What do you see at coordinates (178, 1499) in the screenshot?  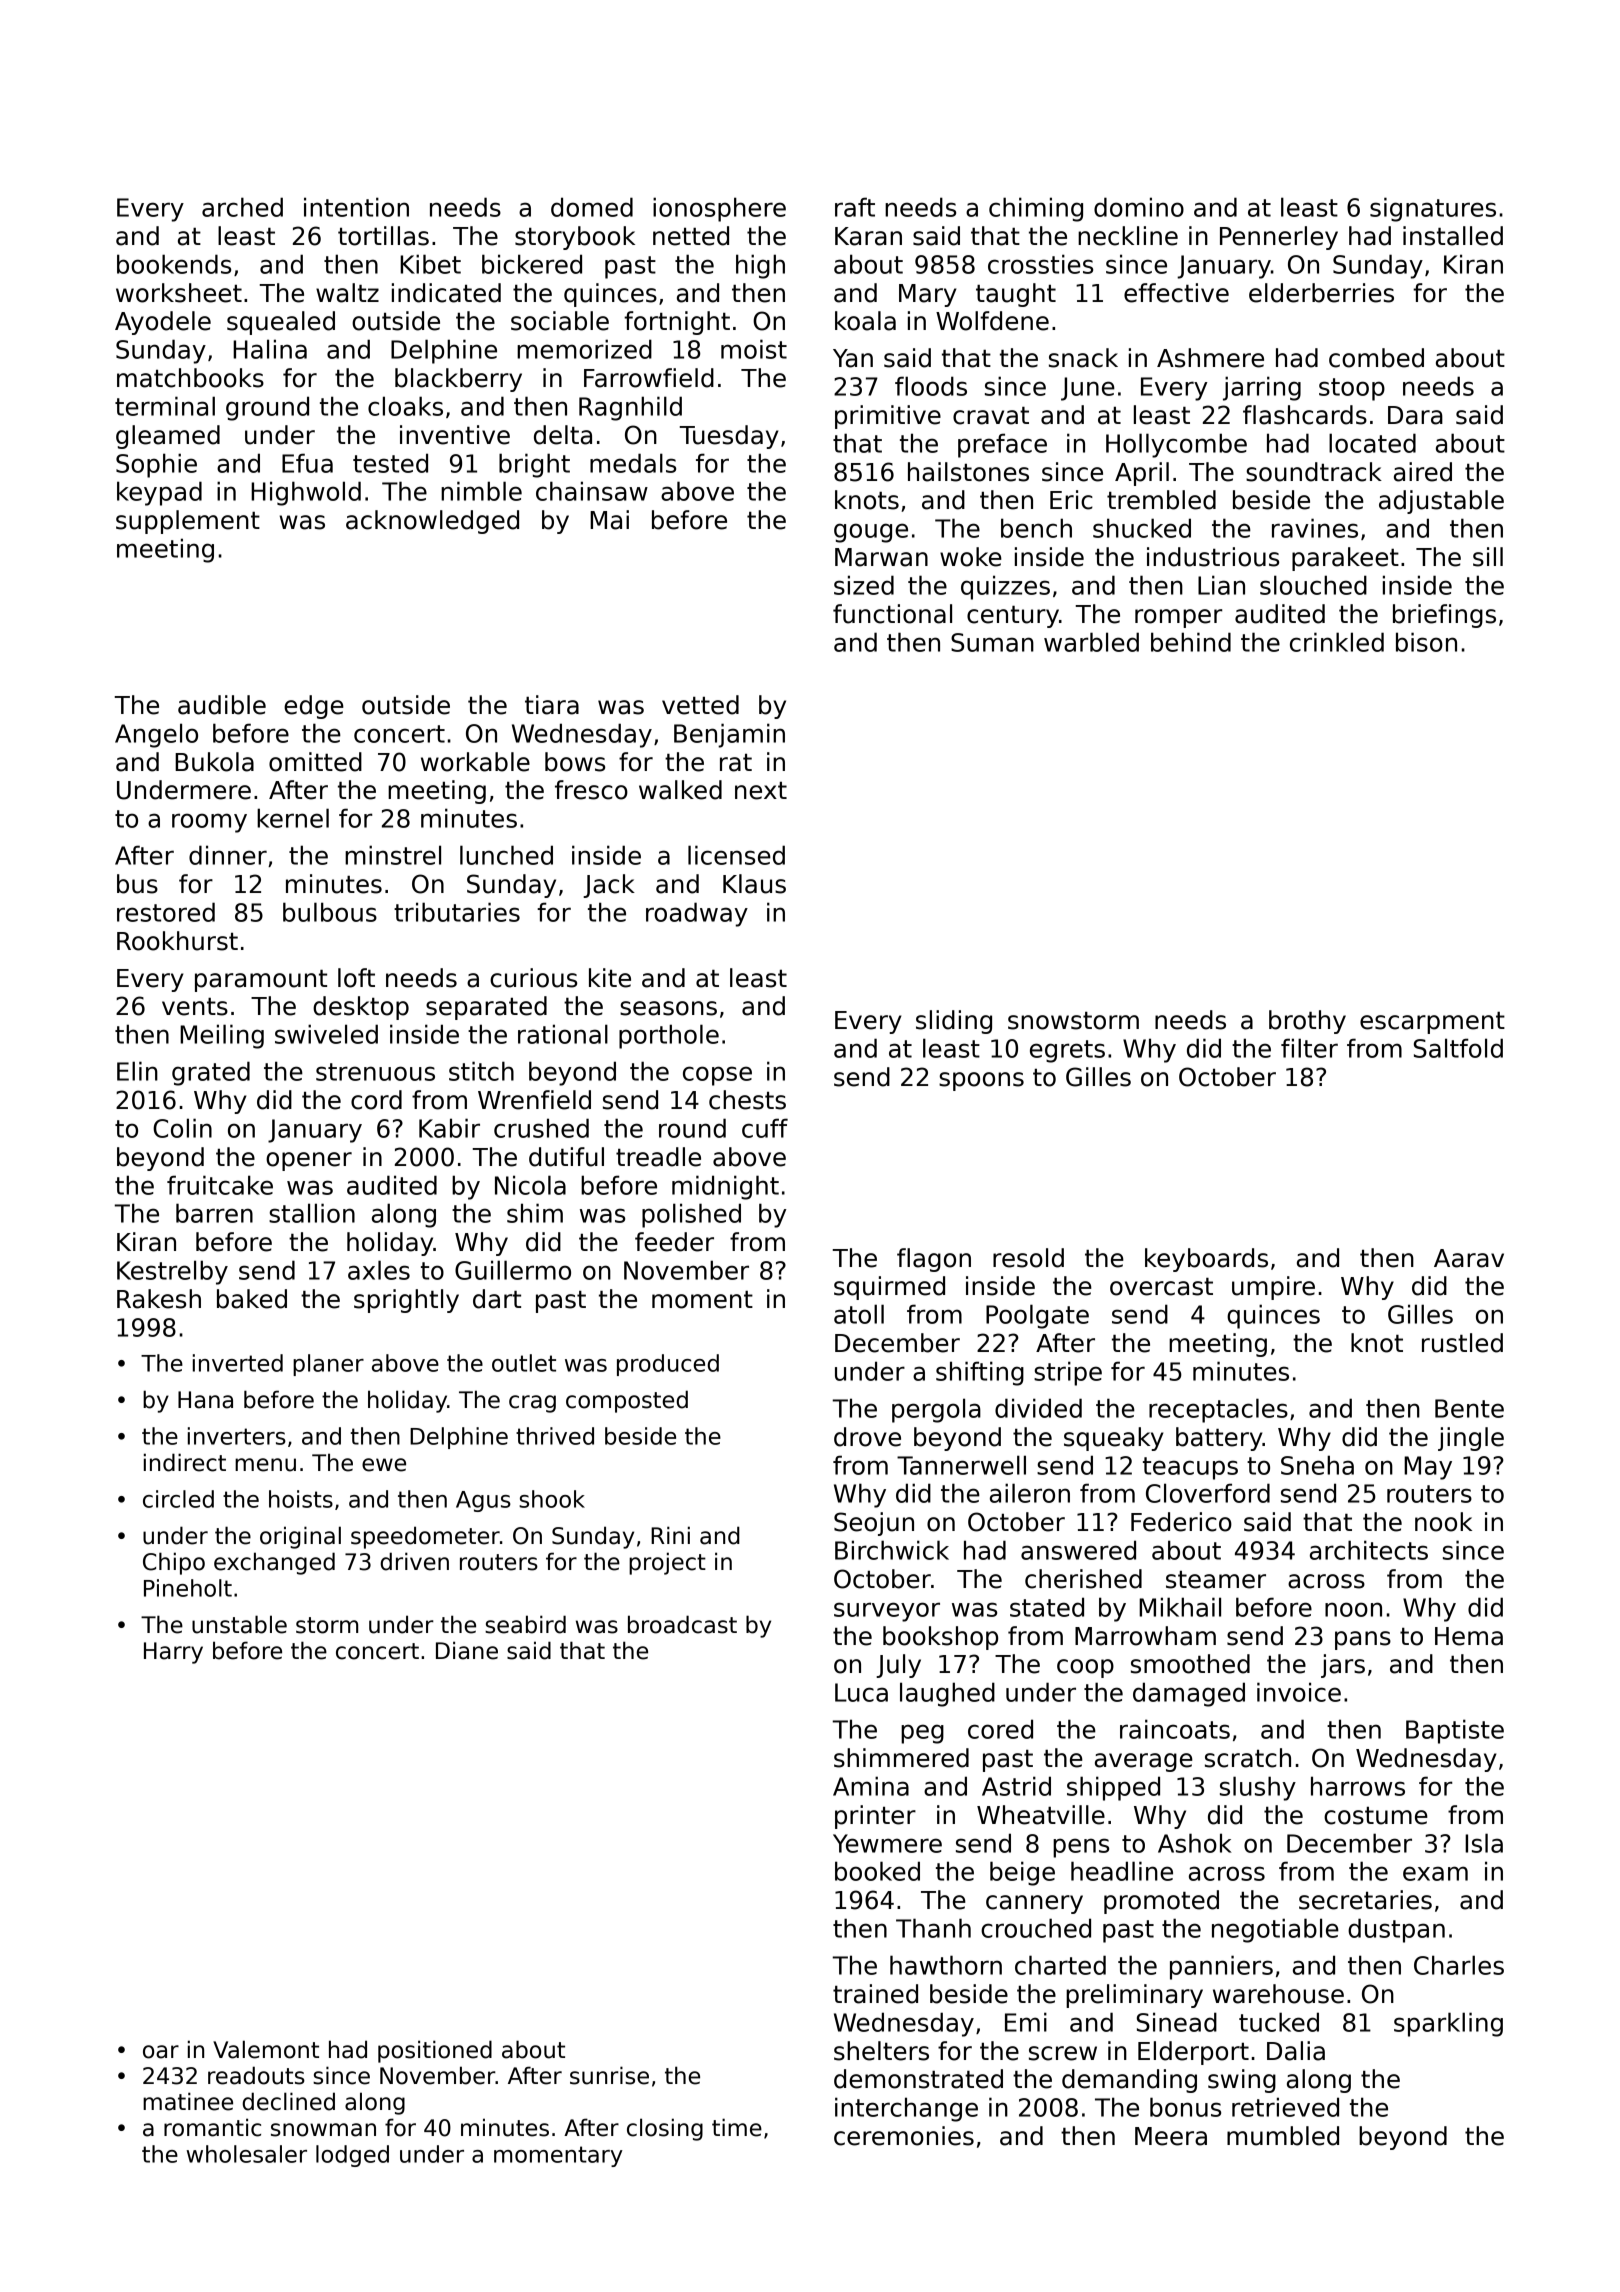 I see `circled` at bounding box center [178, 1499].
